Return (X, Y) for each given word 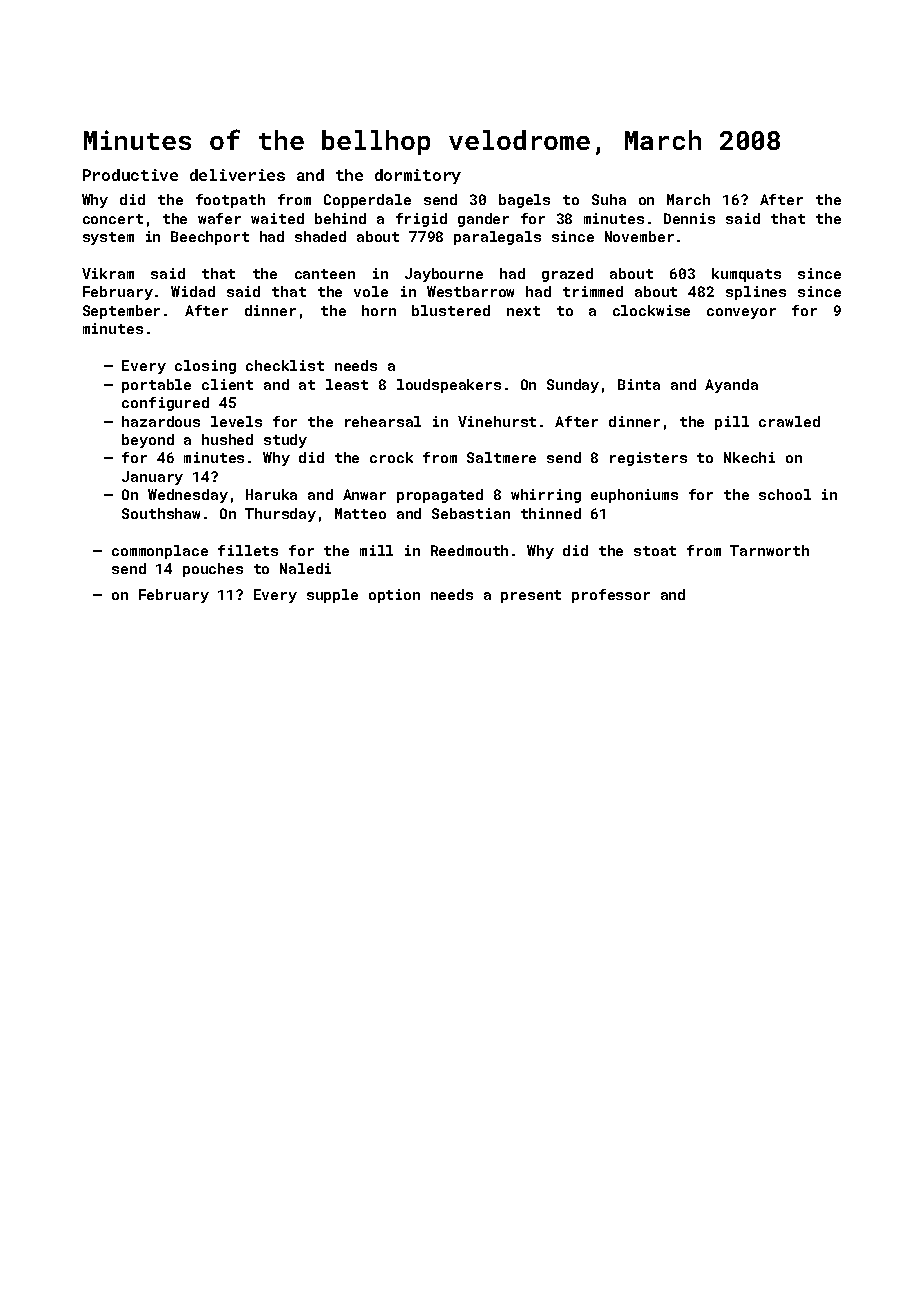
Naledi (305, 568)
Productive (130, 175)
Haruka (271, 494)
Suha (609, 199)
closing (205, 367)
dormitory (418, 176)
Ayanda (731, 386)
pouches (213, 570)
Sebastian (471, 513)
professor (611, 596)
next (523, 311)
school (785, 494)
